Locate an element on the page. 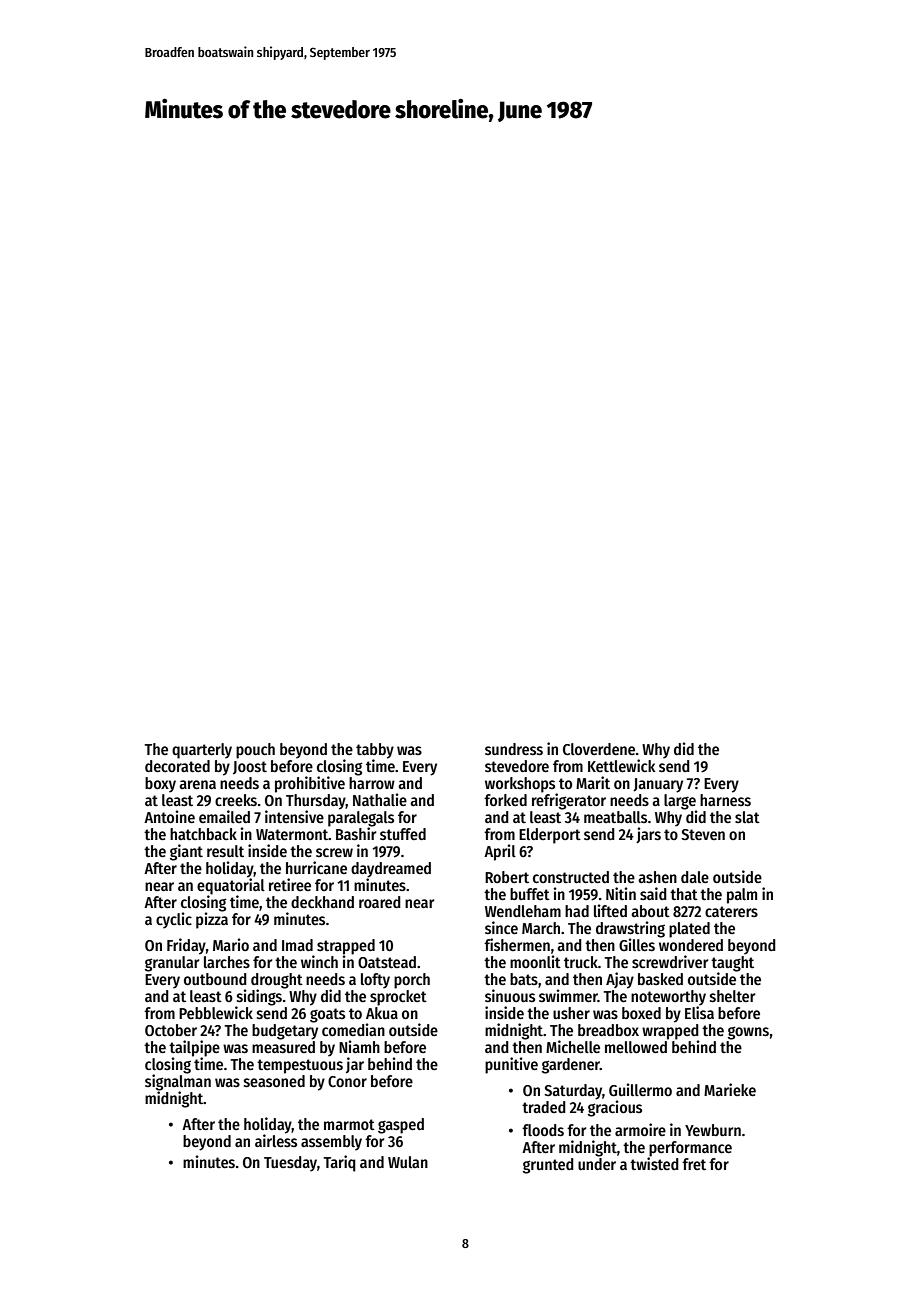  January is located at coordinates (658, 785).
